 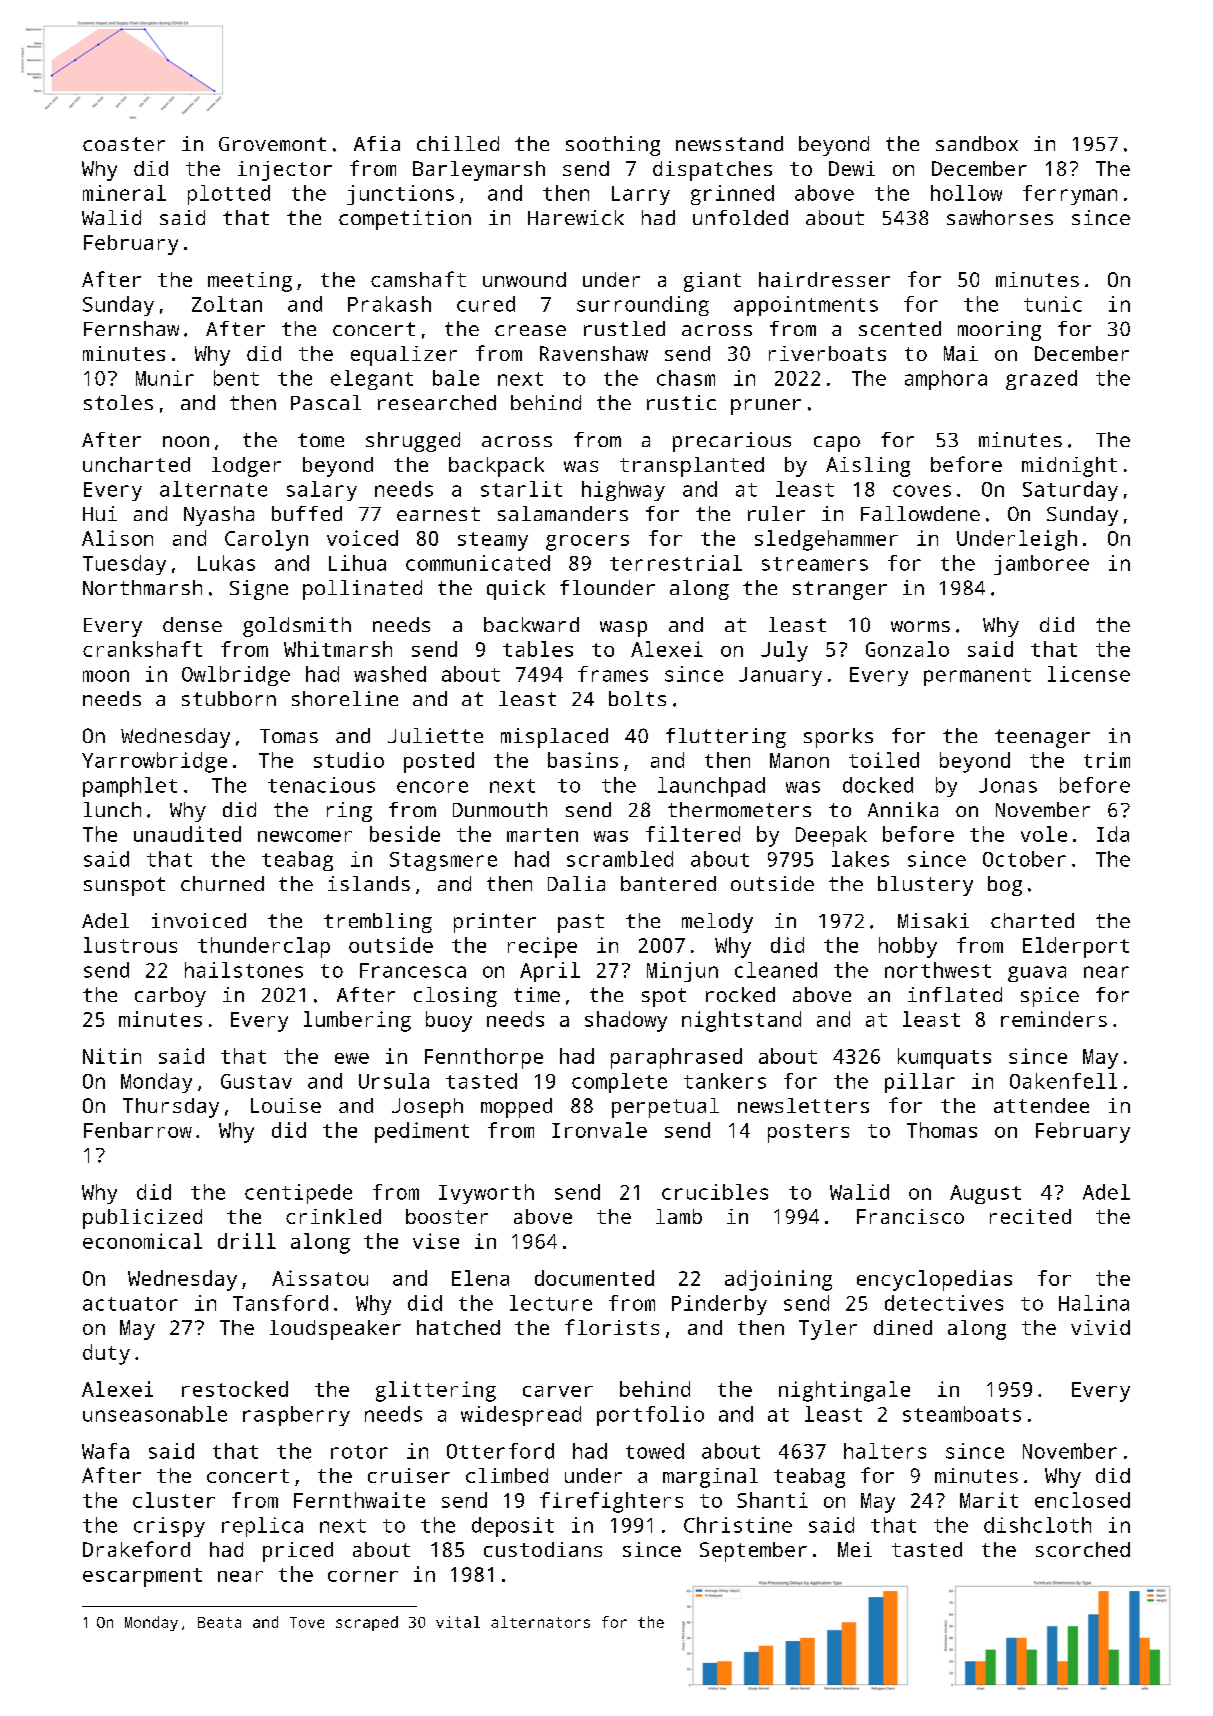 I want to click on Nyasha, so click(x=219, y=516).
